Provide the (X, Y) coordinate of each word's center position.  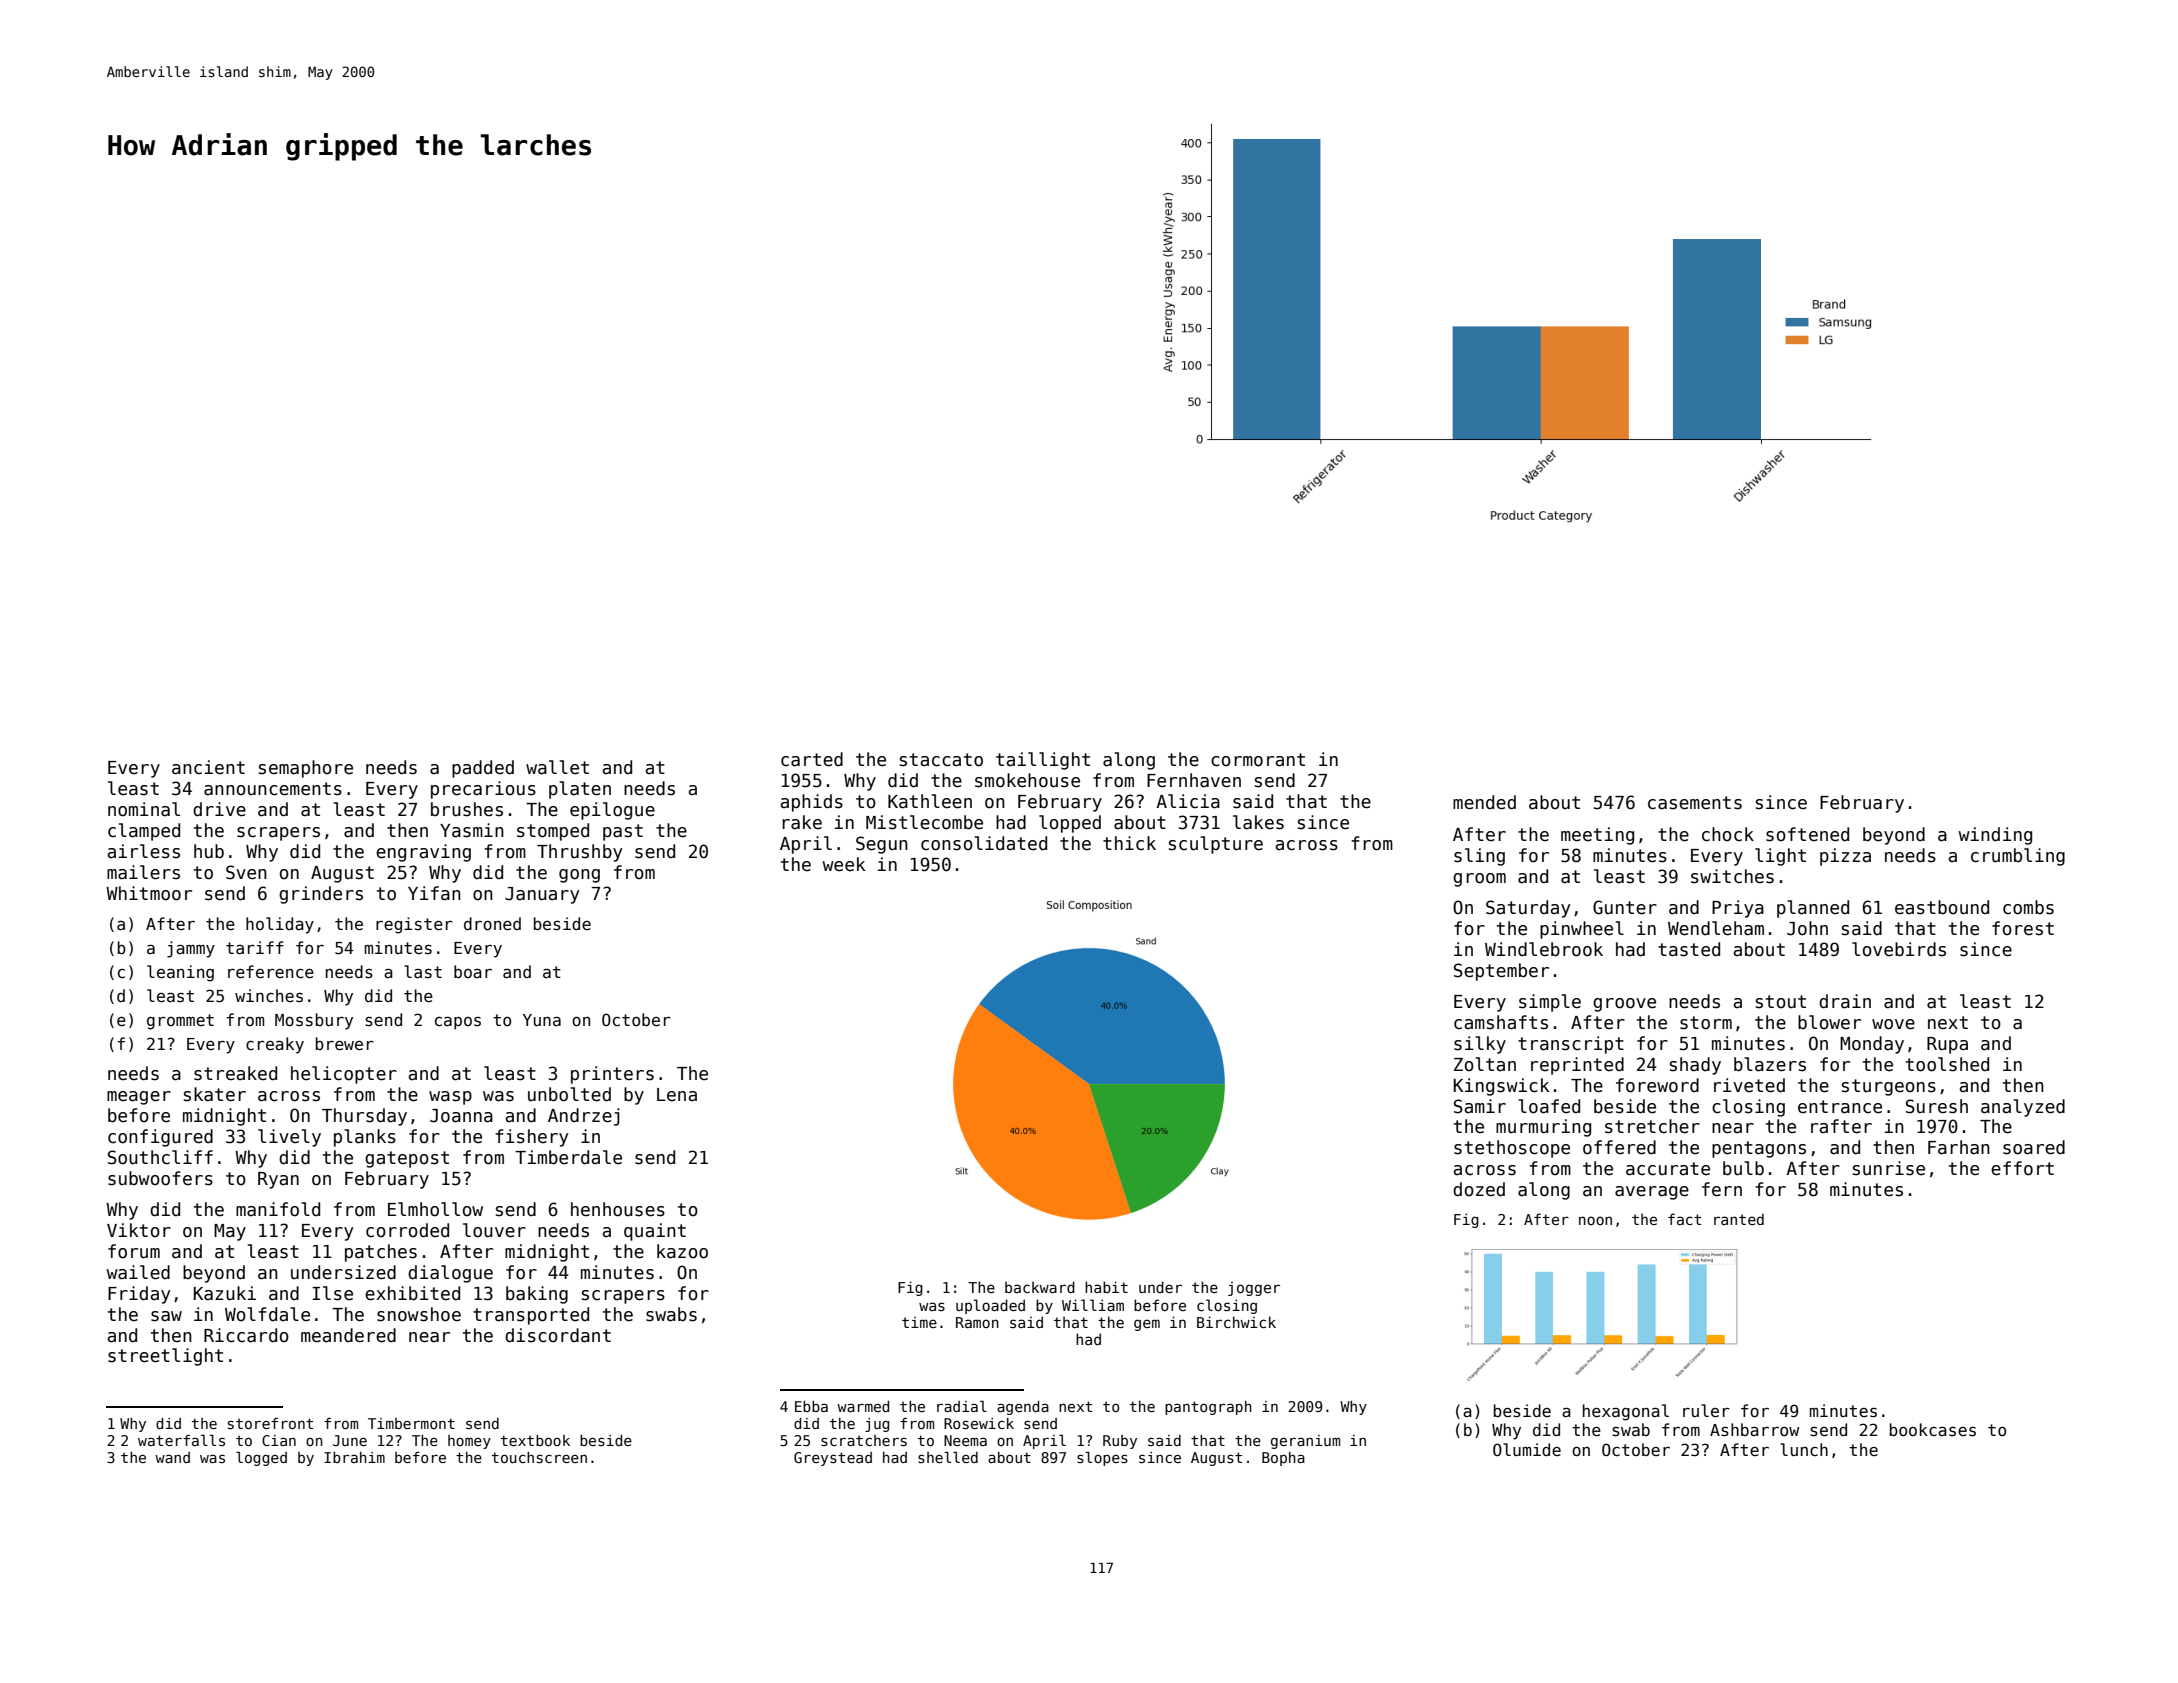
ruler (1706, 1410)
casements (1695, 803)
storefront (270, 1423)
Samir (1480, 1106)
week (843, 864)
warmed (863, 1406)
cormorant (1258, 760)
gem (1147, 1325)
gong (579, 876)
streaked (235, 1073)
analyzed (2023, 1108)
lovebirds (1899, 949)
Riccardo (246, 1335)
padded (483, 769)
